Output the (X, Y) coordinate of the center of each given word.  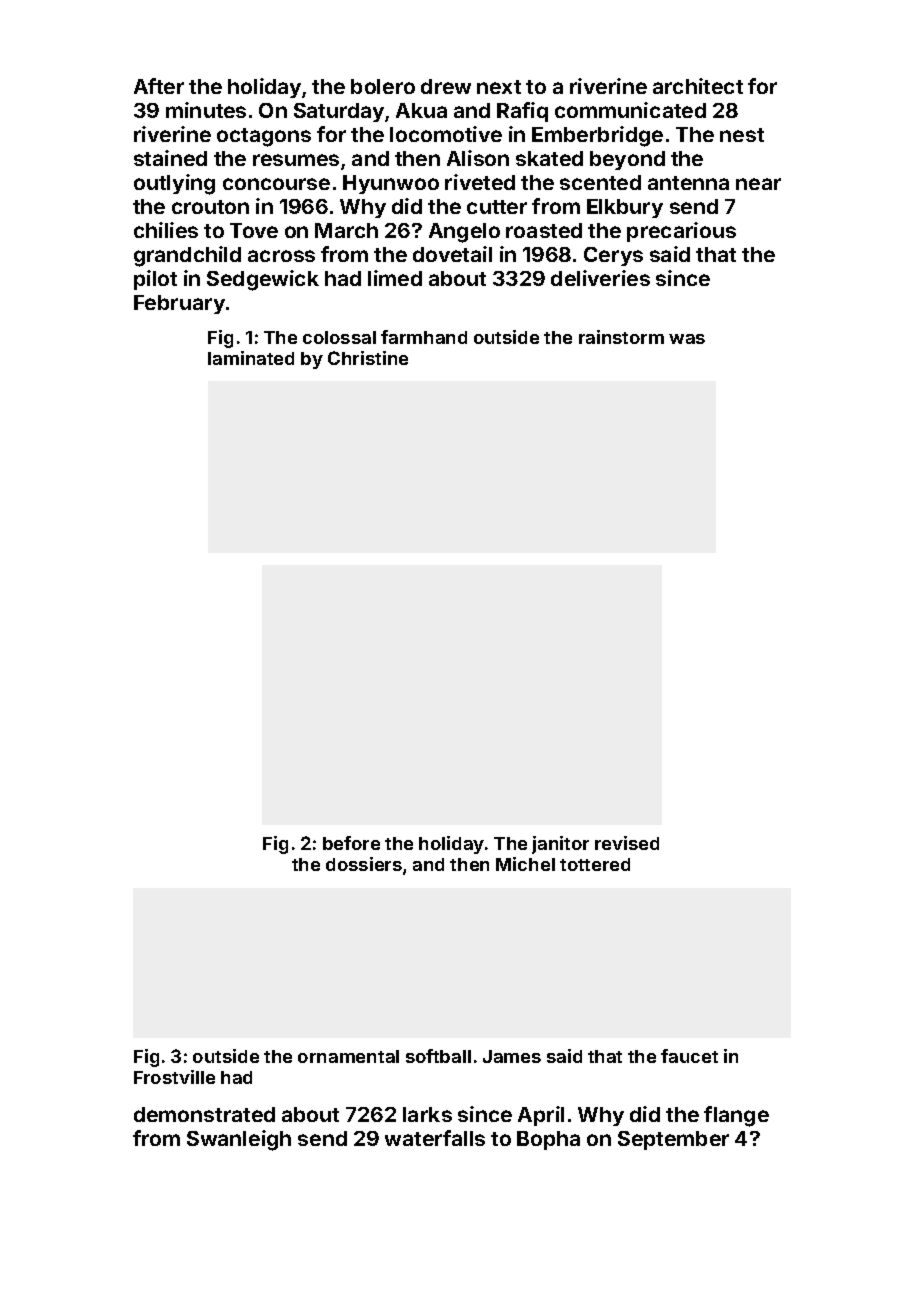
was (687, 339)
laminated (251, 358)
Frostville (174, 1077)
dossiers (364, 864)
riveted (480, 182)
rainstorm (621, 337)
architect (698, 86)
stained (170, 158)
